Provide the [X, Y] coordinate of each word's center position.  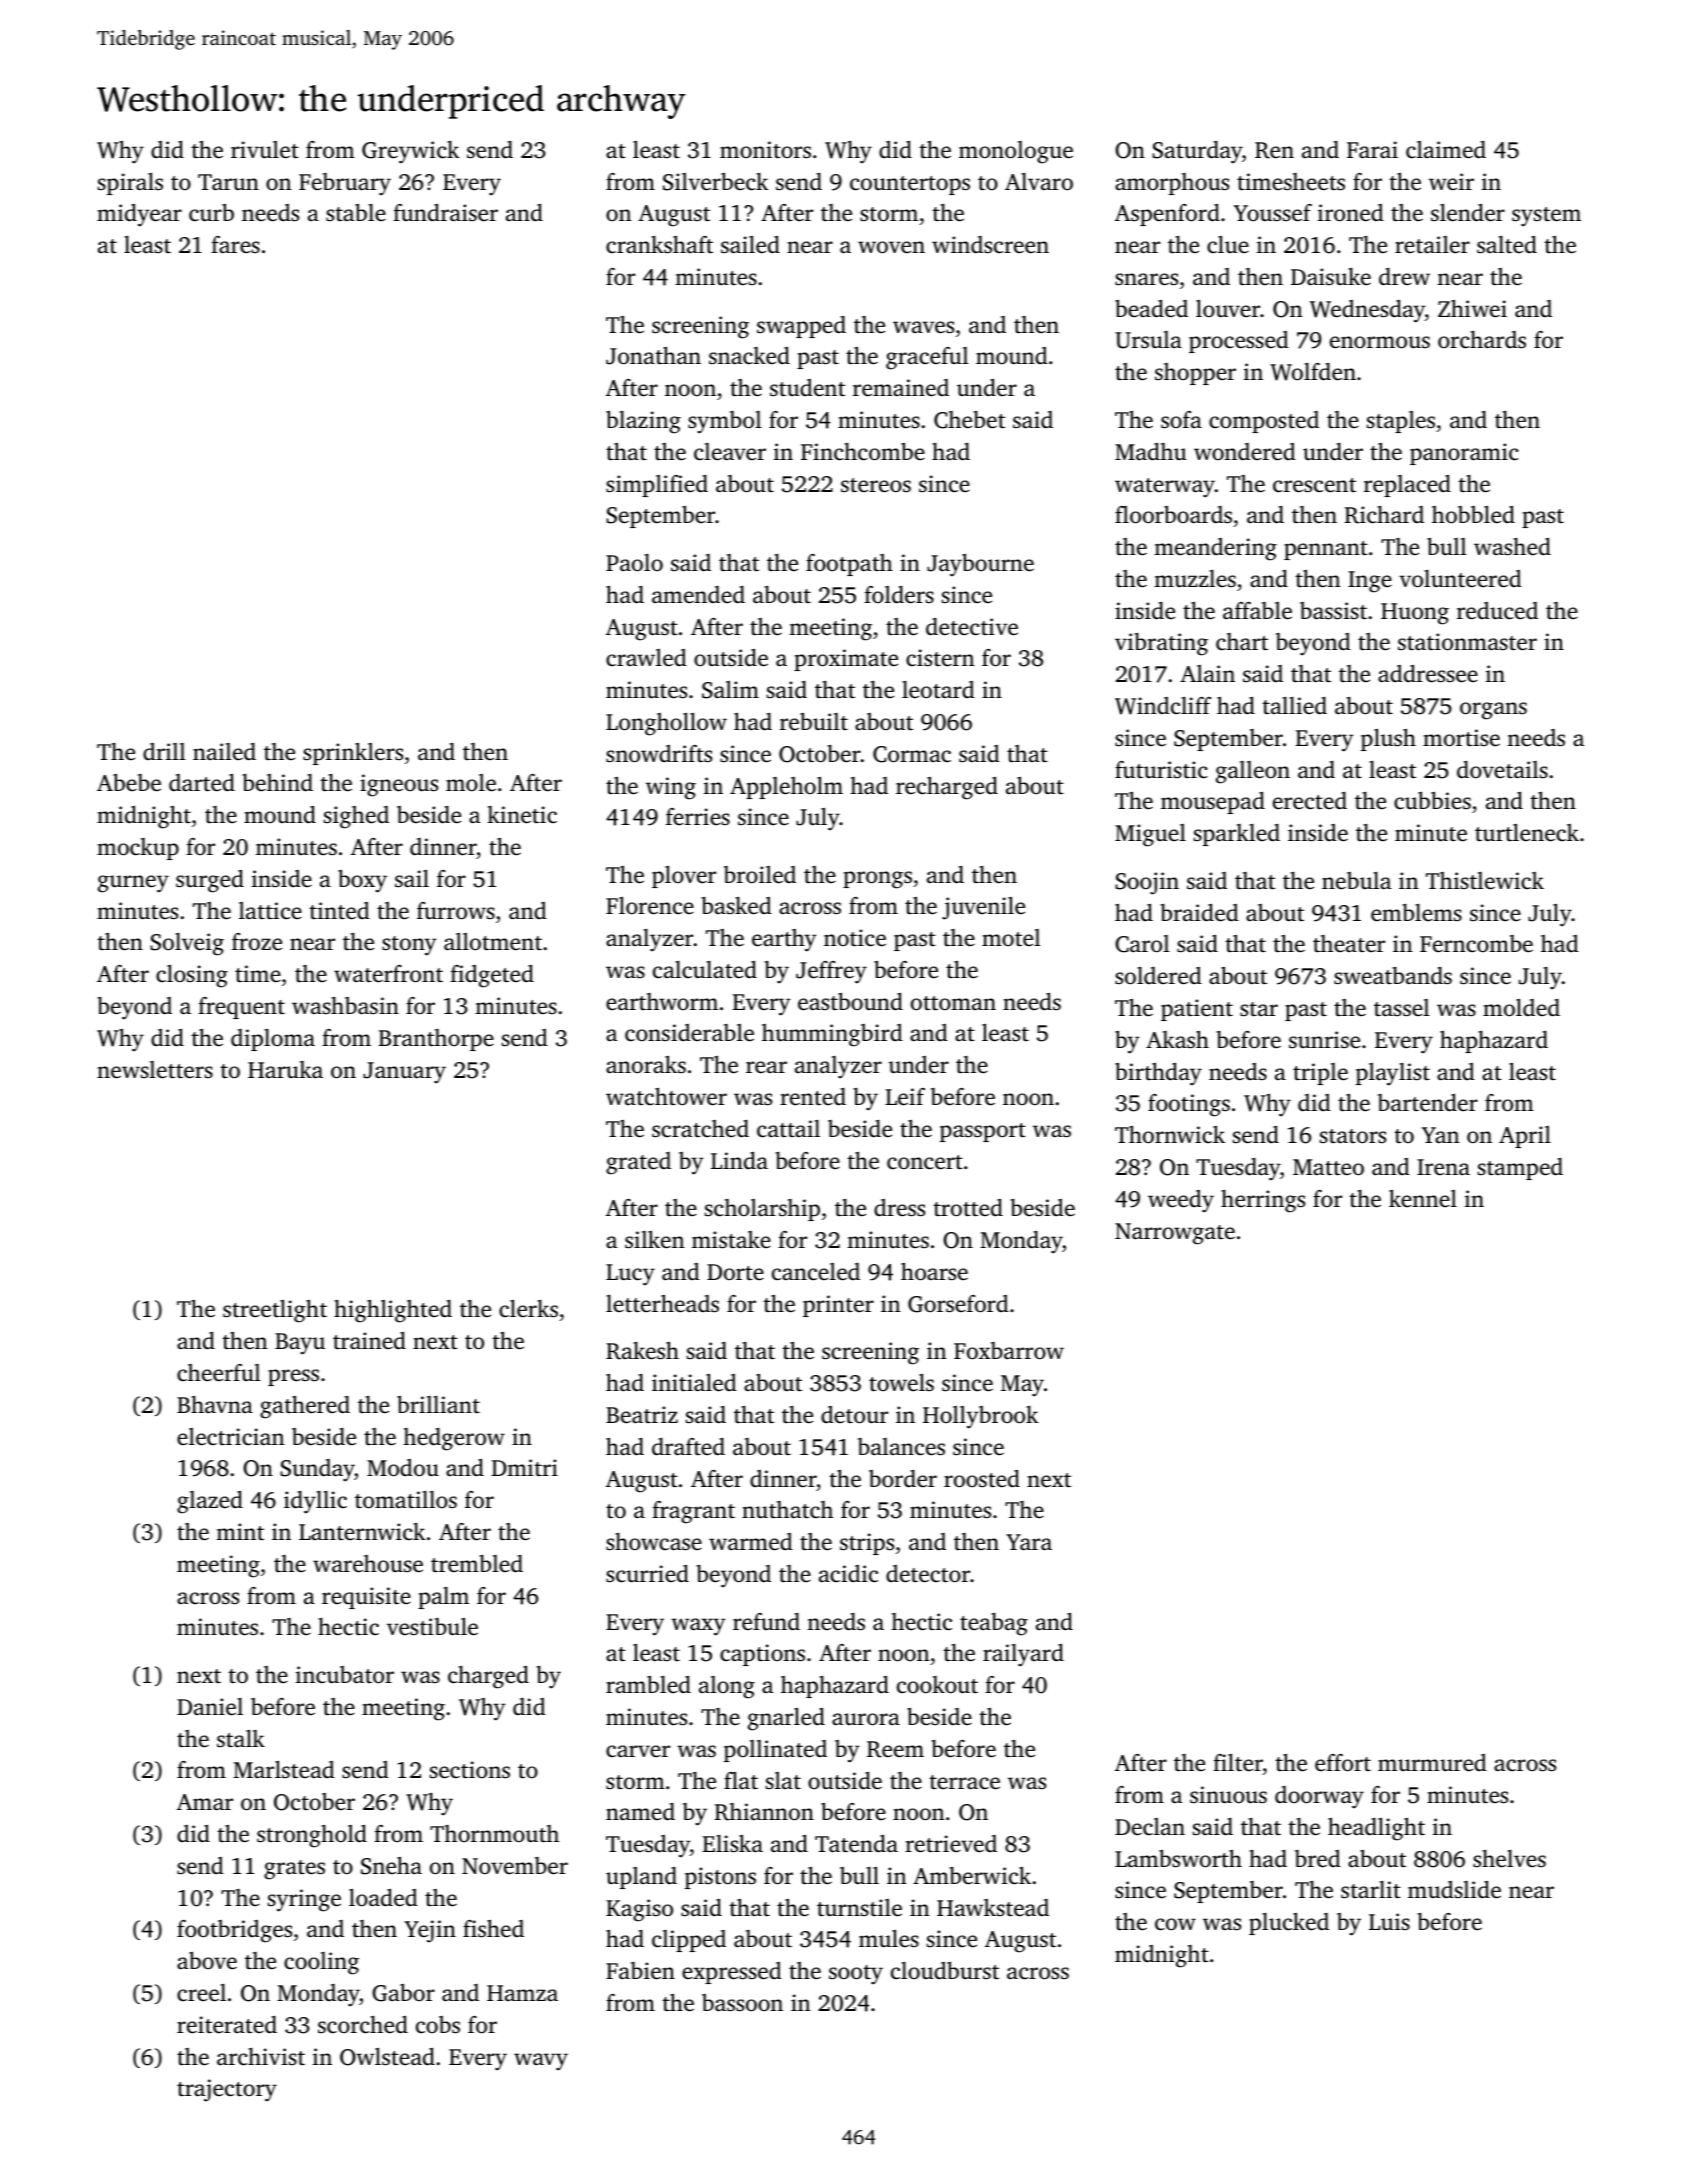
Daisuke [1331, 277]
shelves [1509, 1859]
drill [164, 751]
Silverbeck [715, 182]
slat [783, 1780]
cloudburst [945, 1971]
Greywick [410, 152]
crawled [646, 658]
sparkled [1237, 835]
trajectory [227, 2090]
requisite [366, 1598]
